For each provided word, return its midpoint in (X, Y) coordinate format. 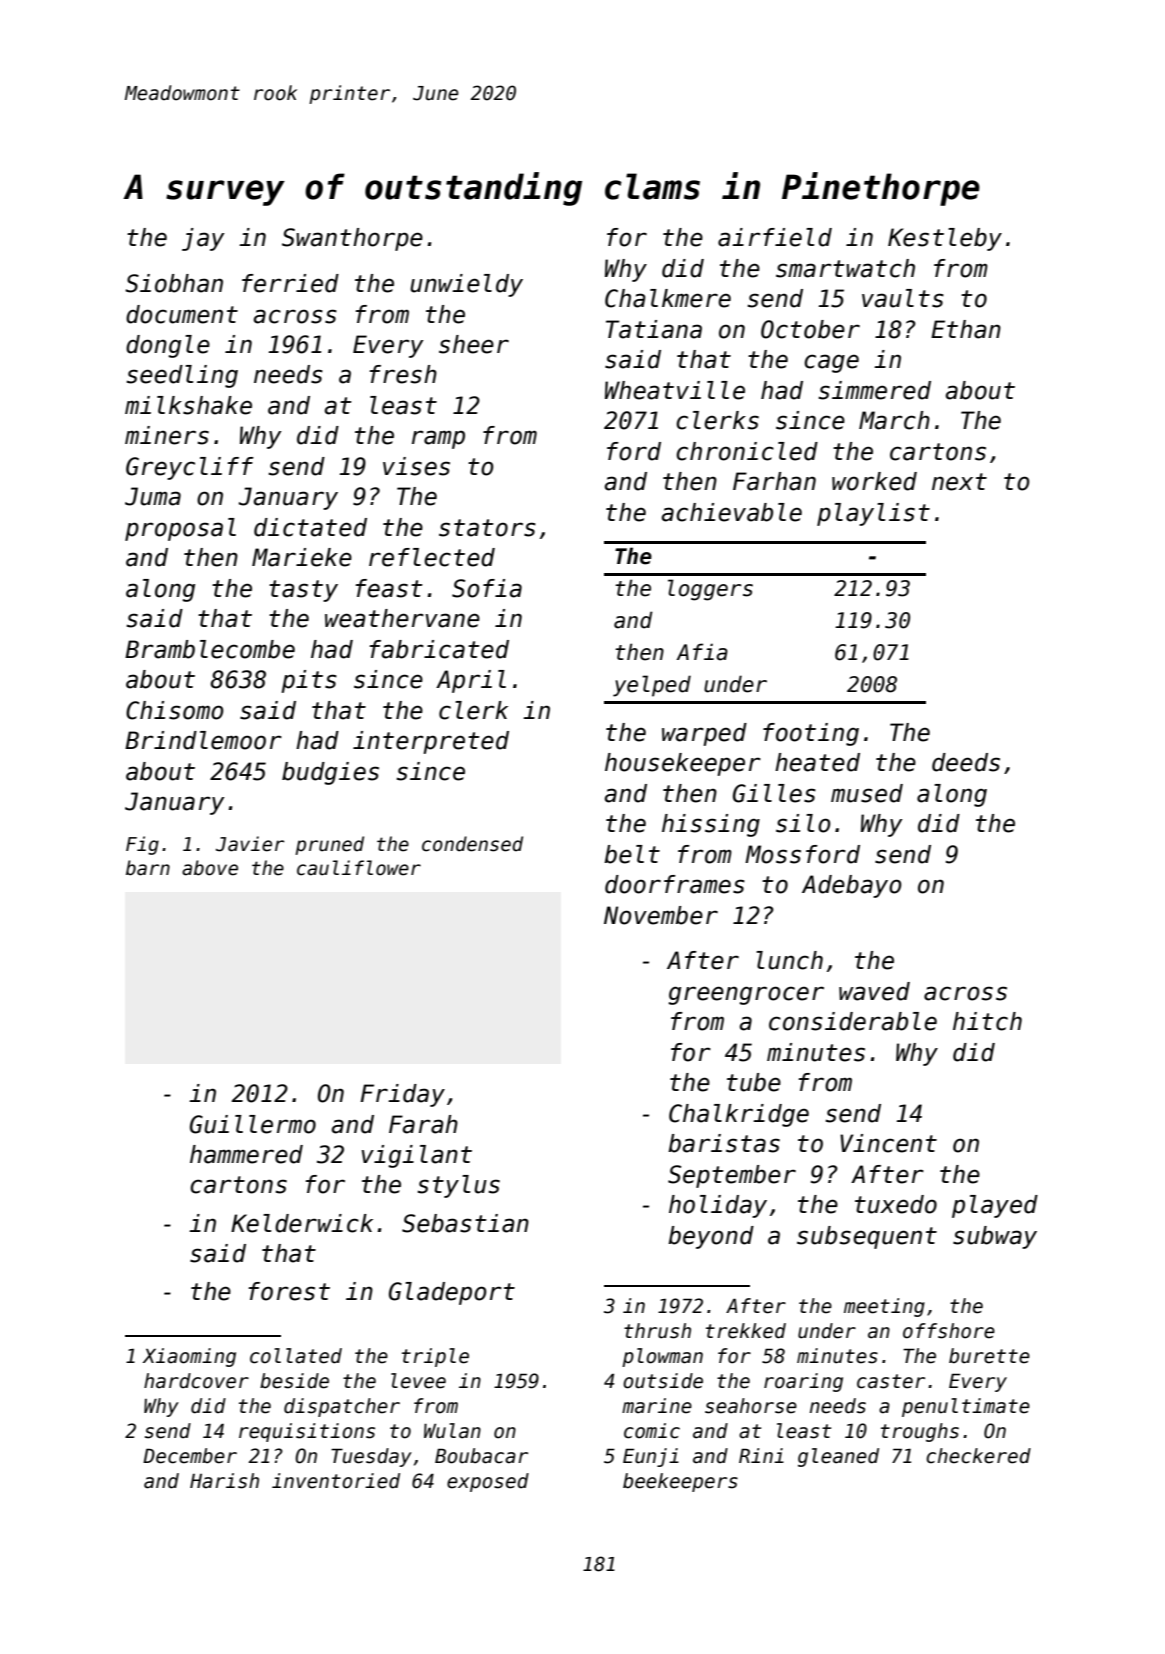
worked (874, 481)
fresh (403, 374)
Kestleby (945, 239)
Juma (153, 496)
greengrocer (746, 995)
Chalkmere (668, 298)
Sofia (487, 588)
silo (803, 823)
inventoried (336, 1481)
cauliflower (359, 868)
